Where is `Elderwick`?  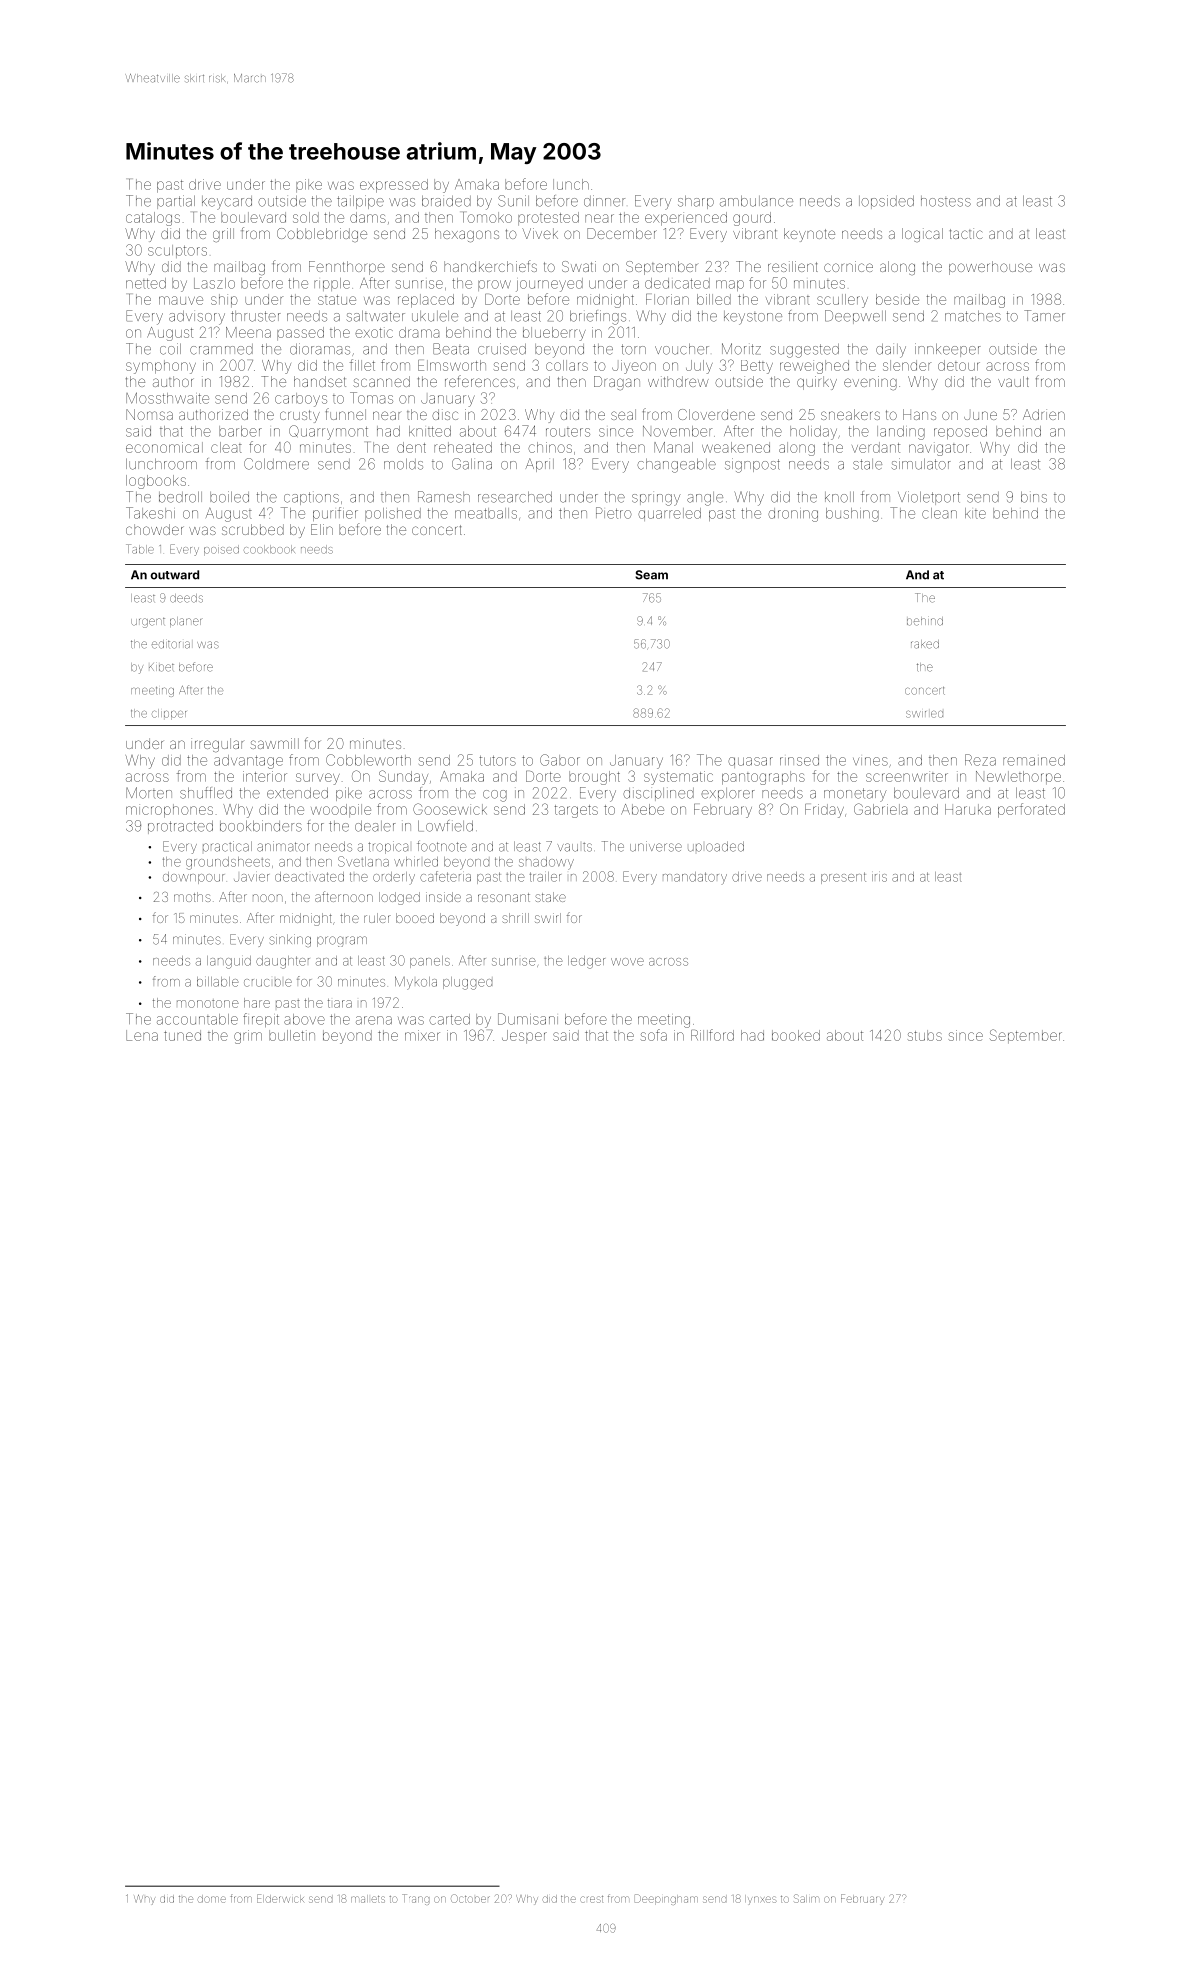 Elderwick is located at coordinates (280, 1898).
